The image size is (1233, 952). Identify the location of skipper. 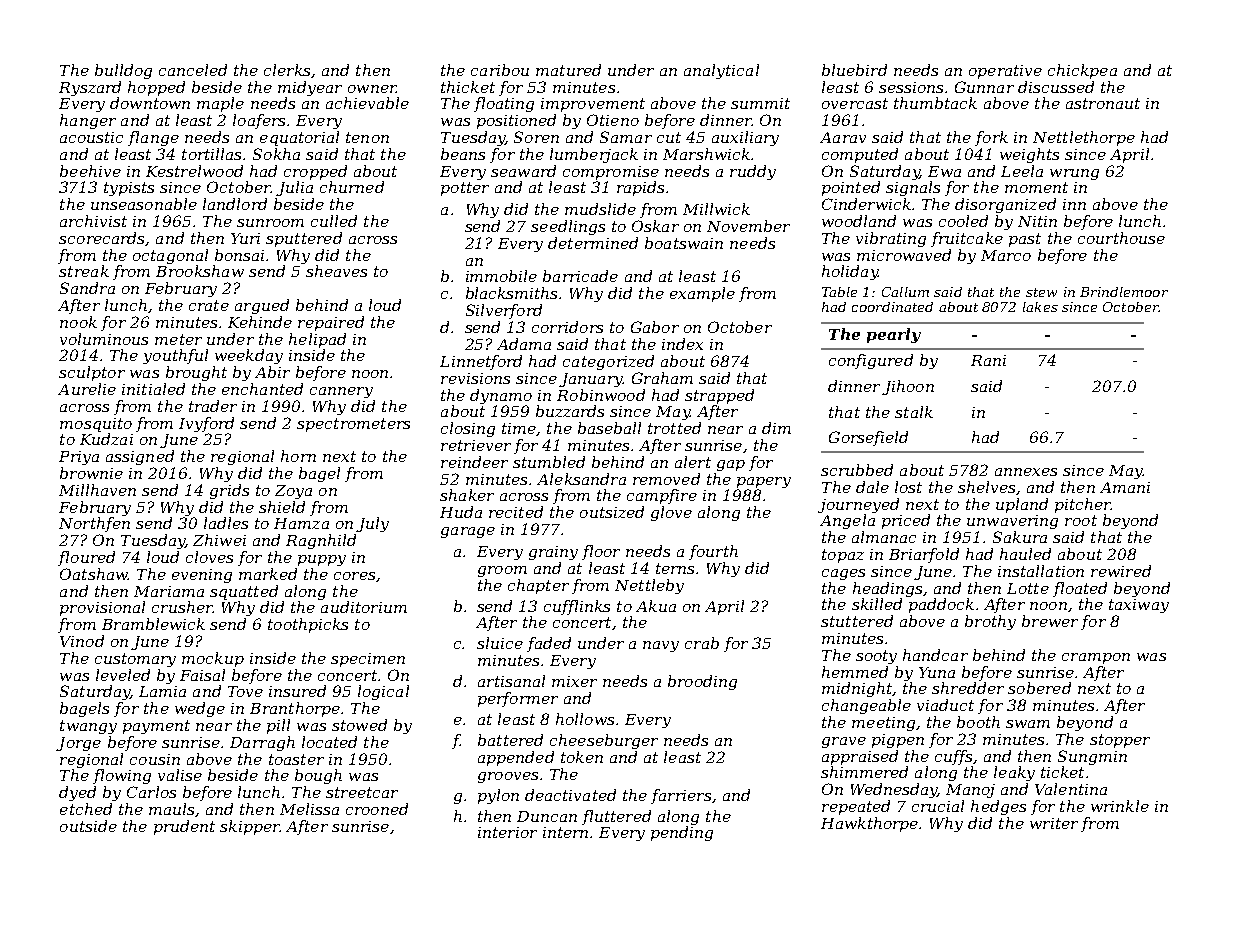
(250, 827).
